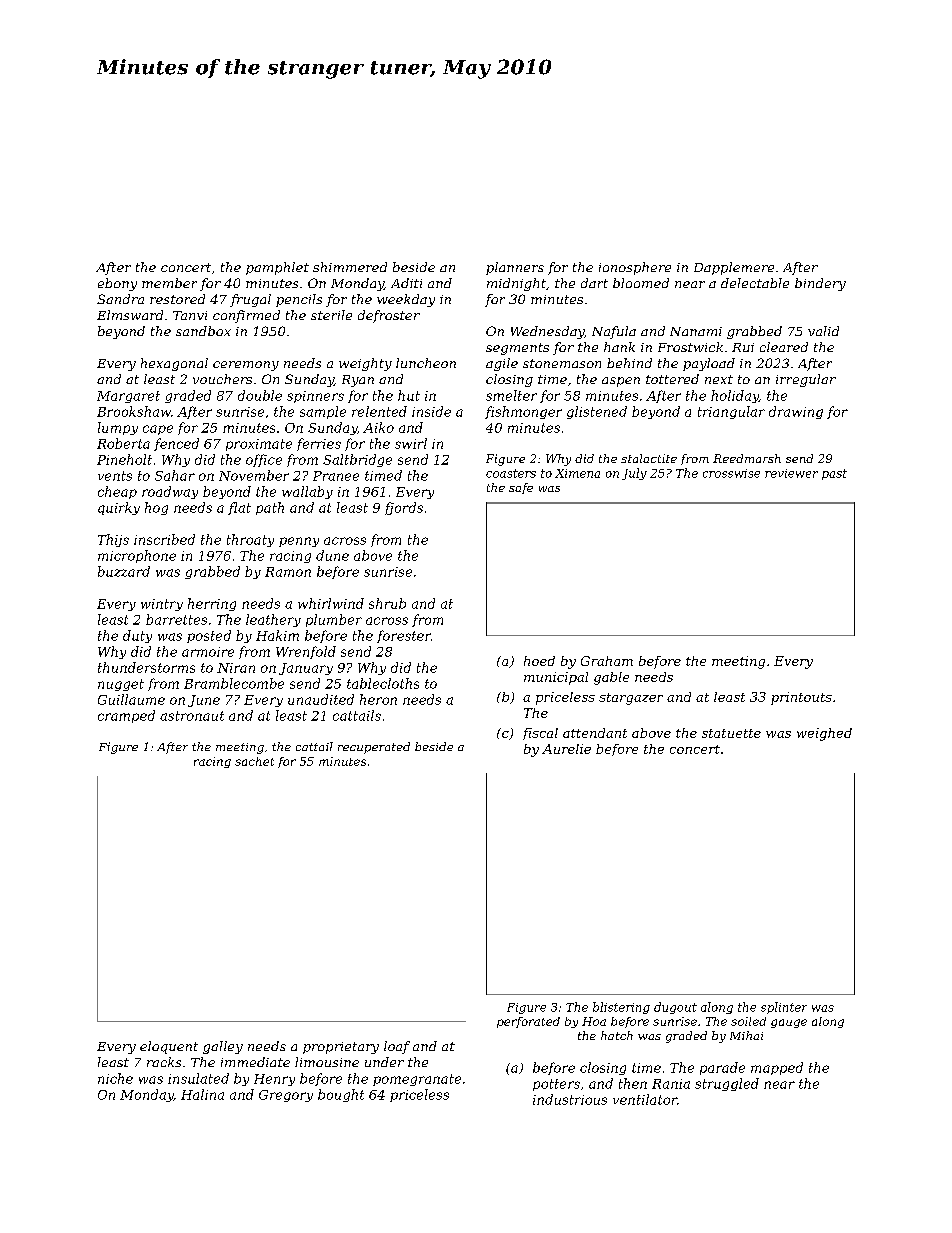 This screenshot has width=952, height=1233. I want to click on cramped, so click(126, 716).
